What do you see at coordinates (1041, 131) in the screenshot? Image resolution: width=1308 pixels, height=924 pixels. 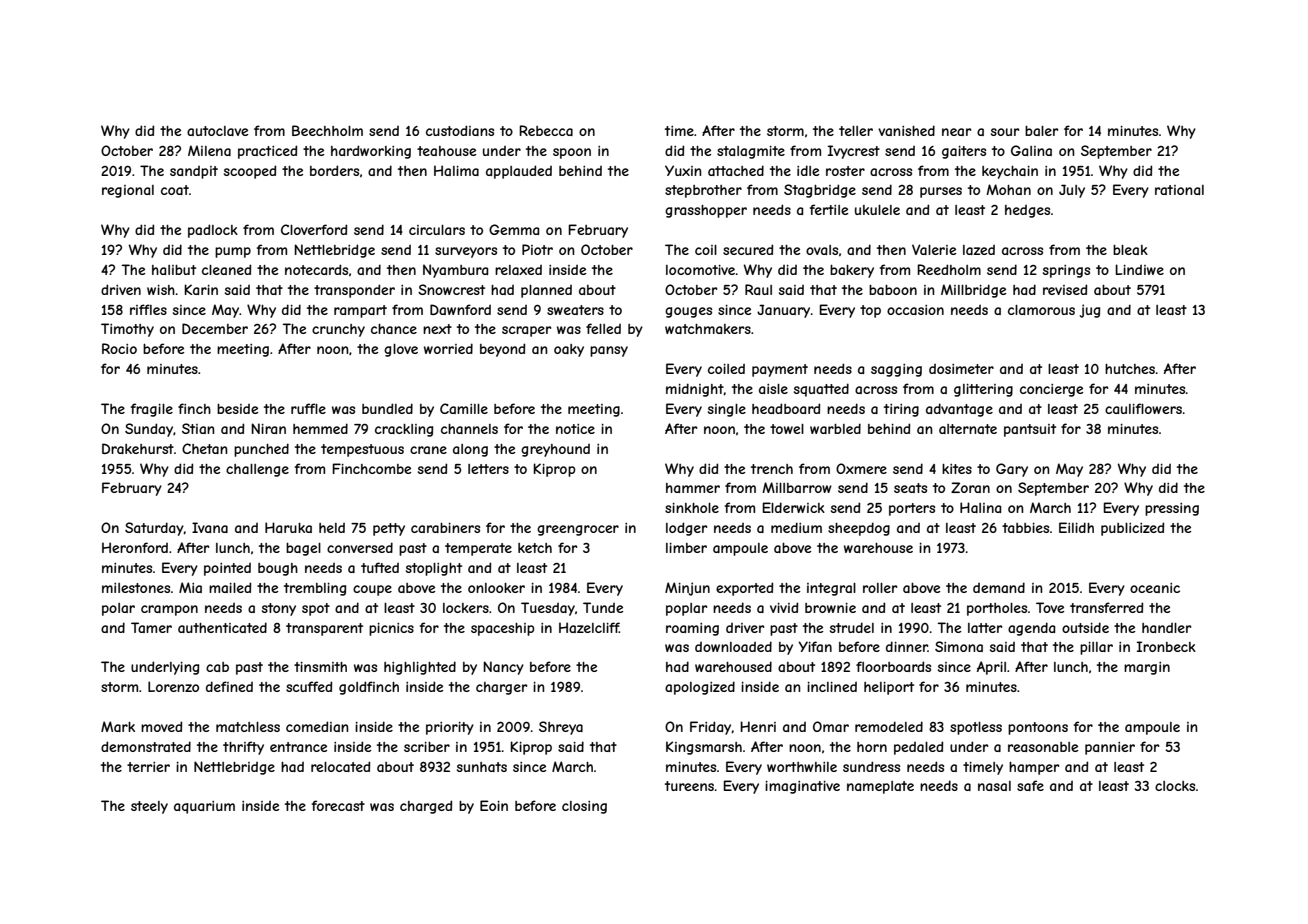 I see `baler` at bounding box center [1041, 131].
